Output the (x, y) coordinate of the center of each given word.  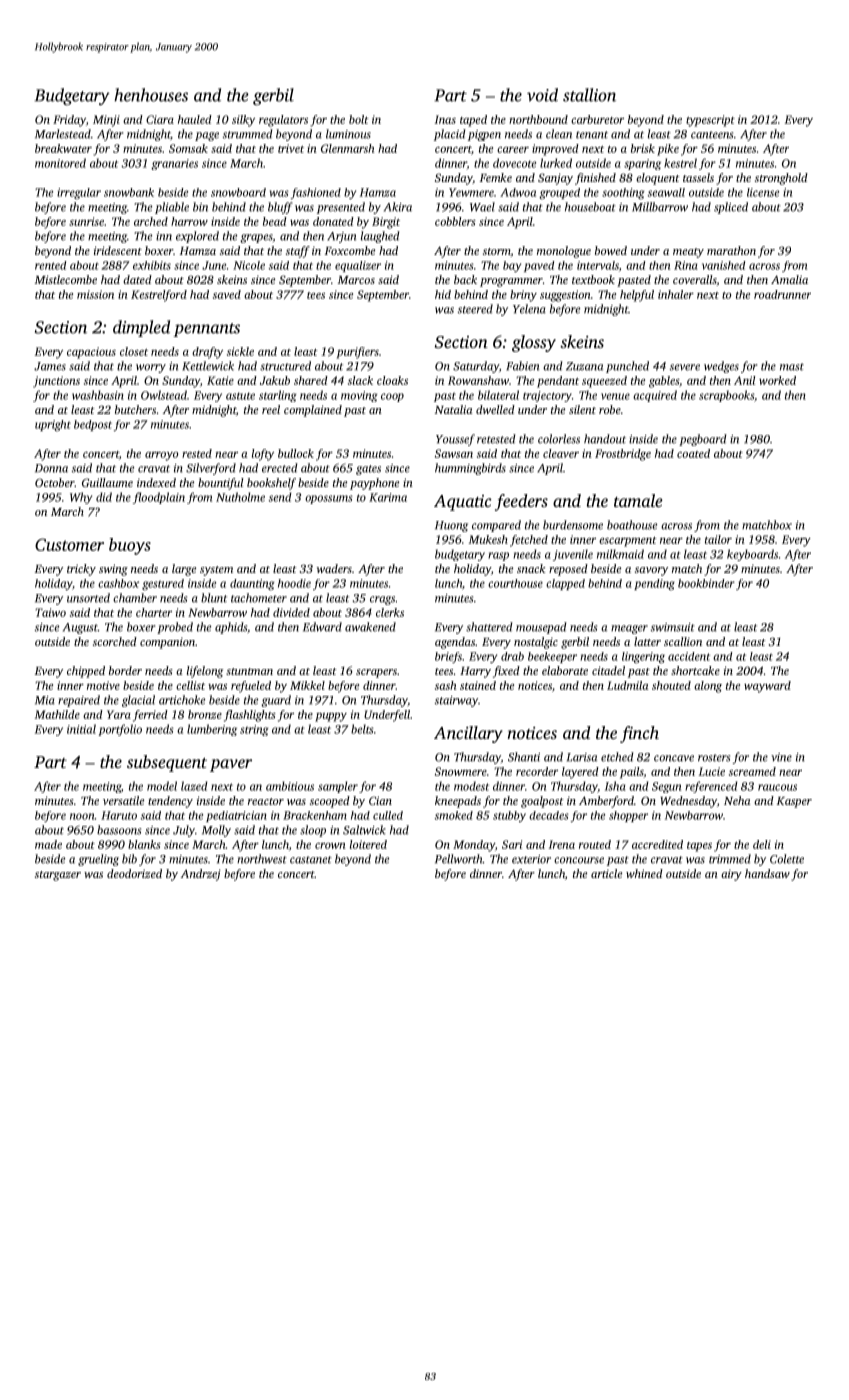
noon (82, 816)
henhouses (151, 95)
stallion (589, 95)
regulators (283, 121)
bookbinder (706, 583)
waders (334, 568)
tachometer (259, 598)
